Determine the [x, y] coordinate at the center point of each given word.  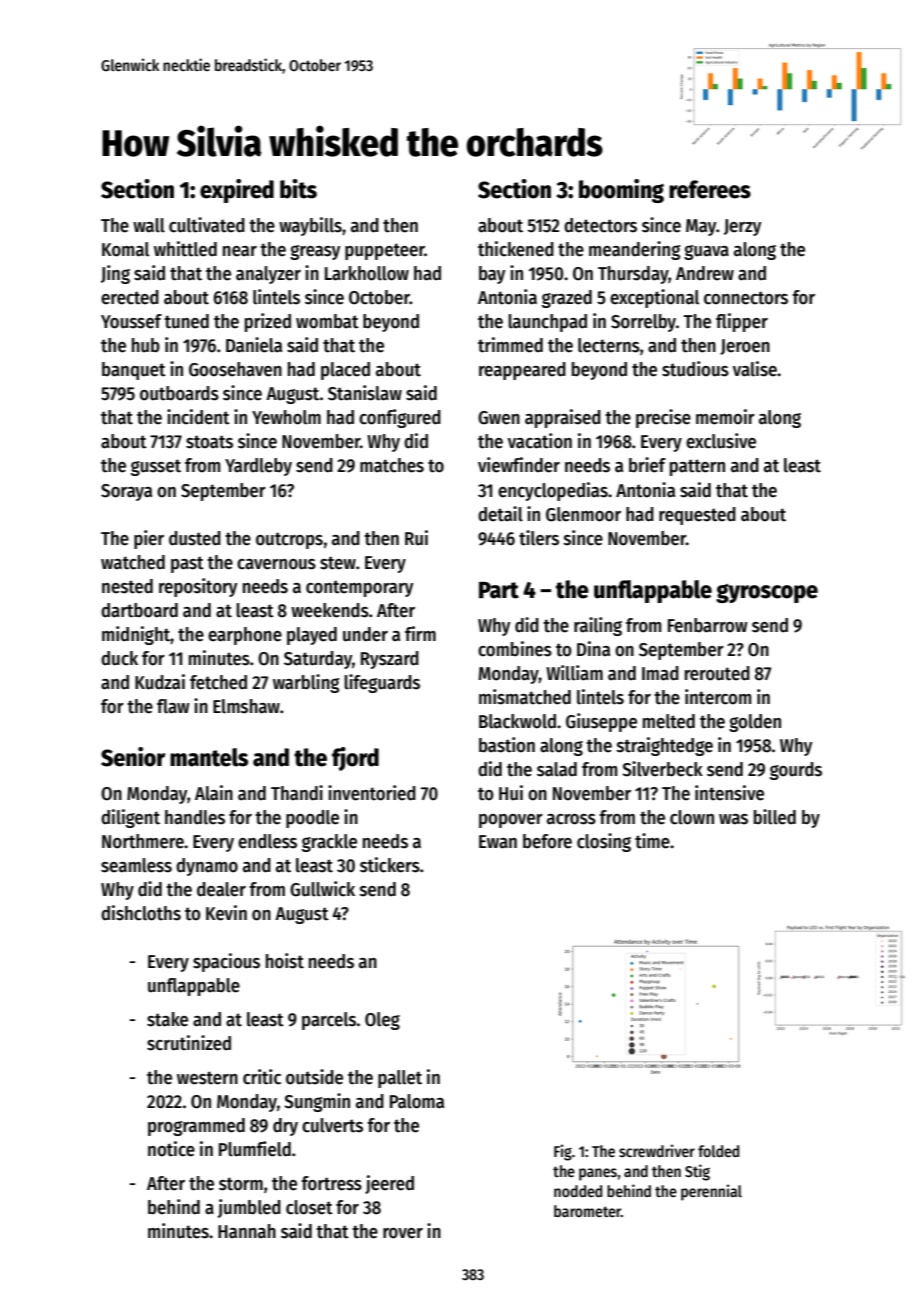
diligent [130, 818]
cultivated [207, 225]
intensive [729, 793]
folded [718, 1151]
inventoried [372, 793]
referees [710, 189]
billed [775, 817]
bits [298, 189]
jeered [389, 1184]
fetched [218, 682]
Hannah [247, 1231]
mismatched [525, 697]
